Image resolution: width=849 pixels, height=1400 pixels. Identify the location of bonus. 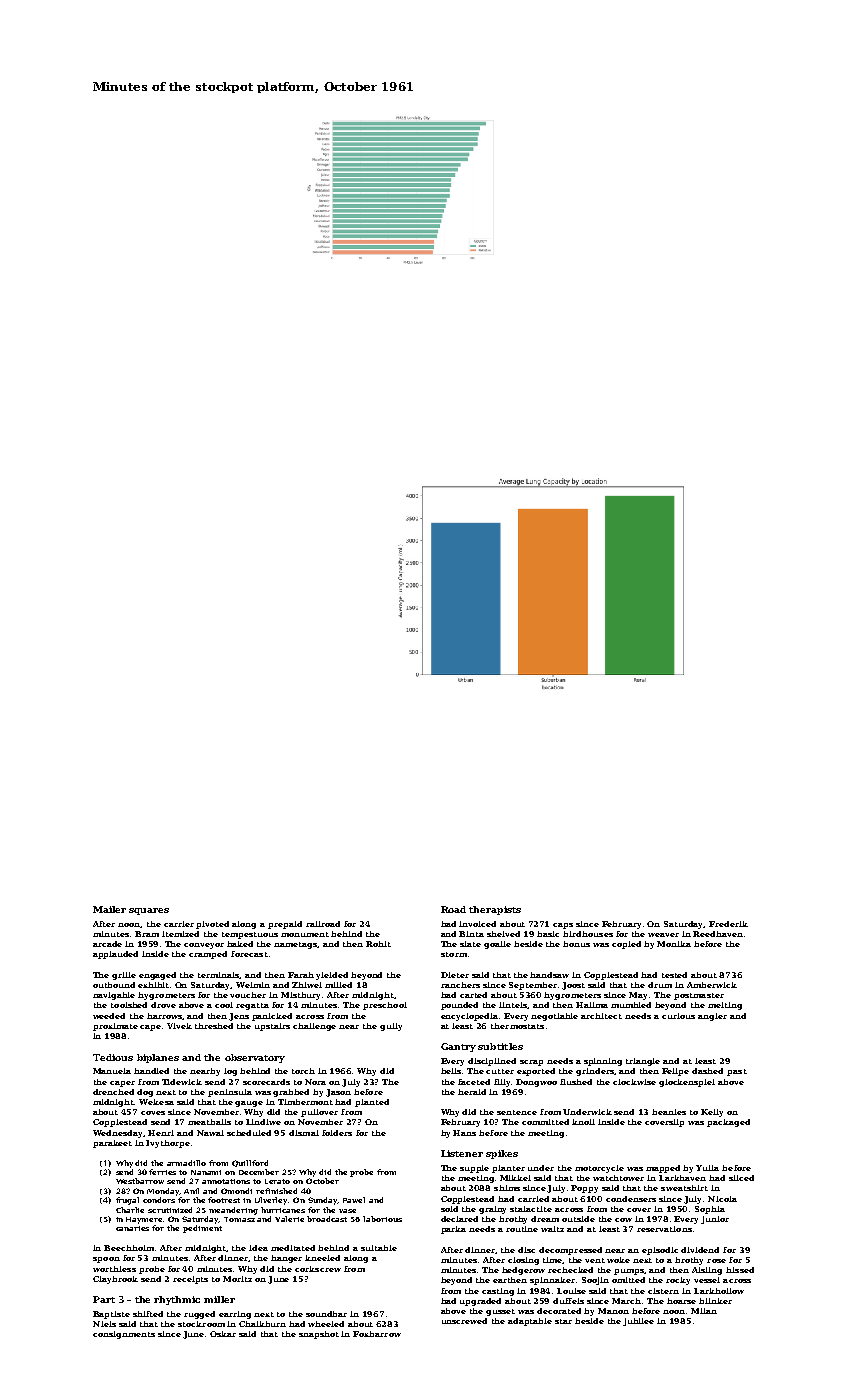
(576, 944).
